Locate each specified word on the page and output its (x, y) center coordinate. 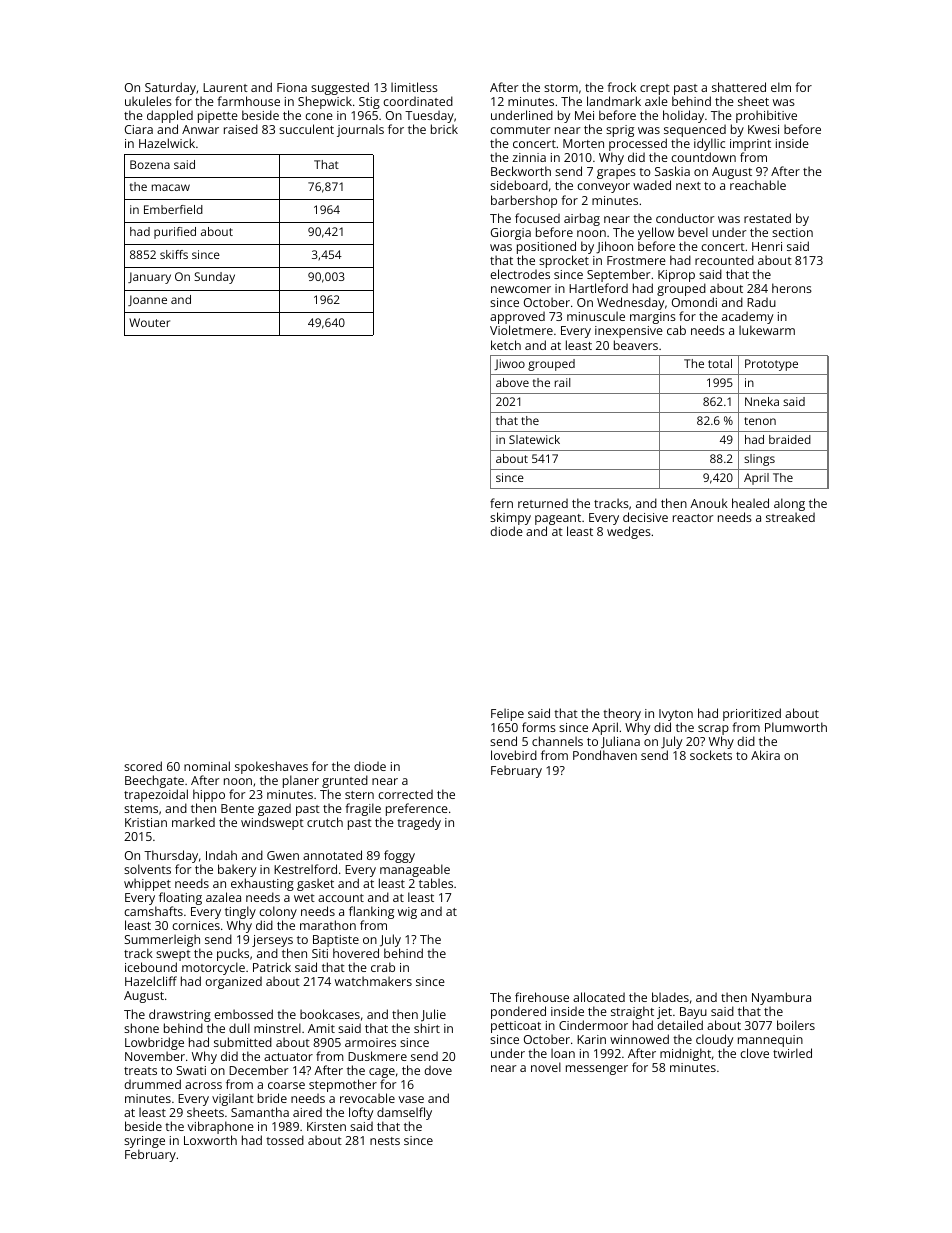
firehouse (542, 997)
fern (501, 503)
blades (670, 997)
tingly (240, 912)
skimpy (510, 518)
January (149, 278)
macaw (171, 187)
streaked (790, 517)
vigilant (233, 1099)
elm (781, 87)
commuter (520, 130)
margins (653, 318)
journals (360, 130)
